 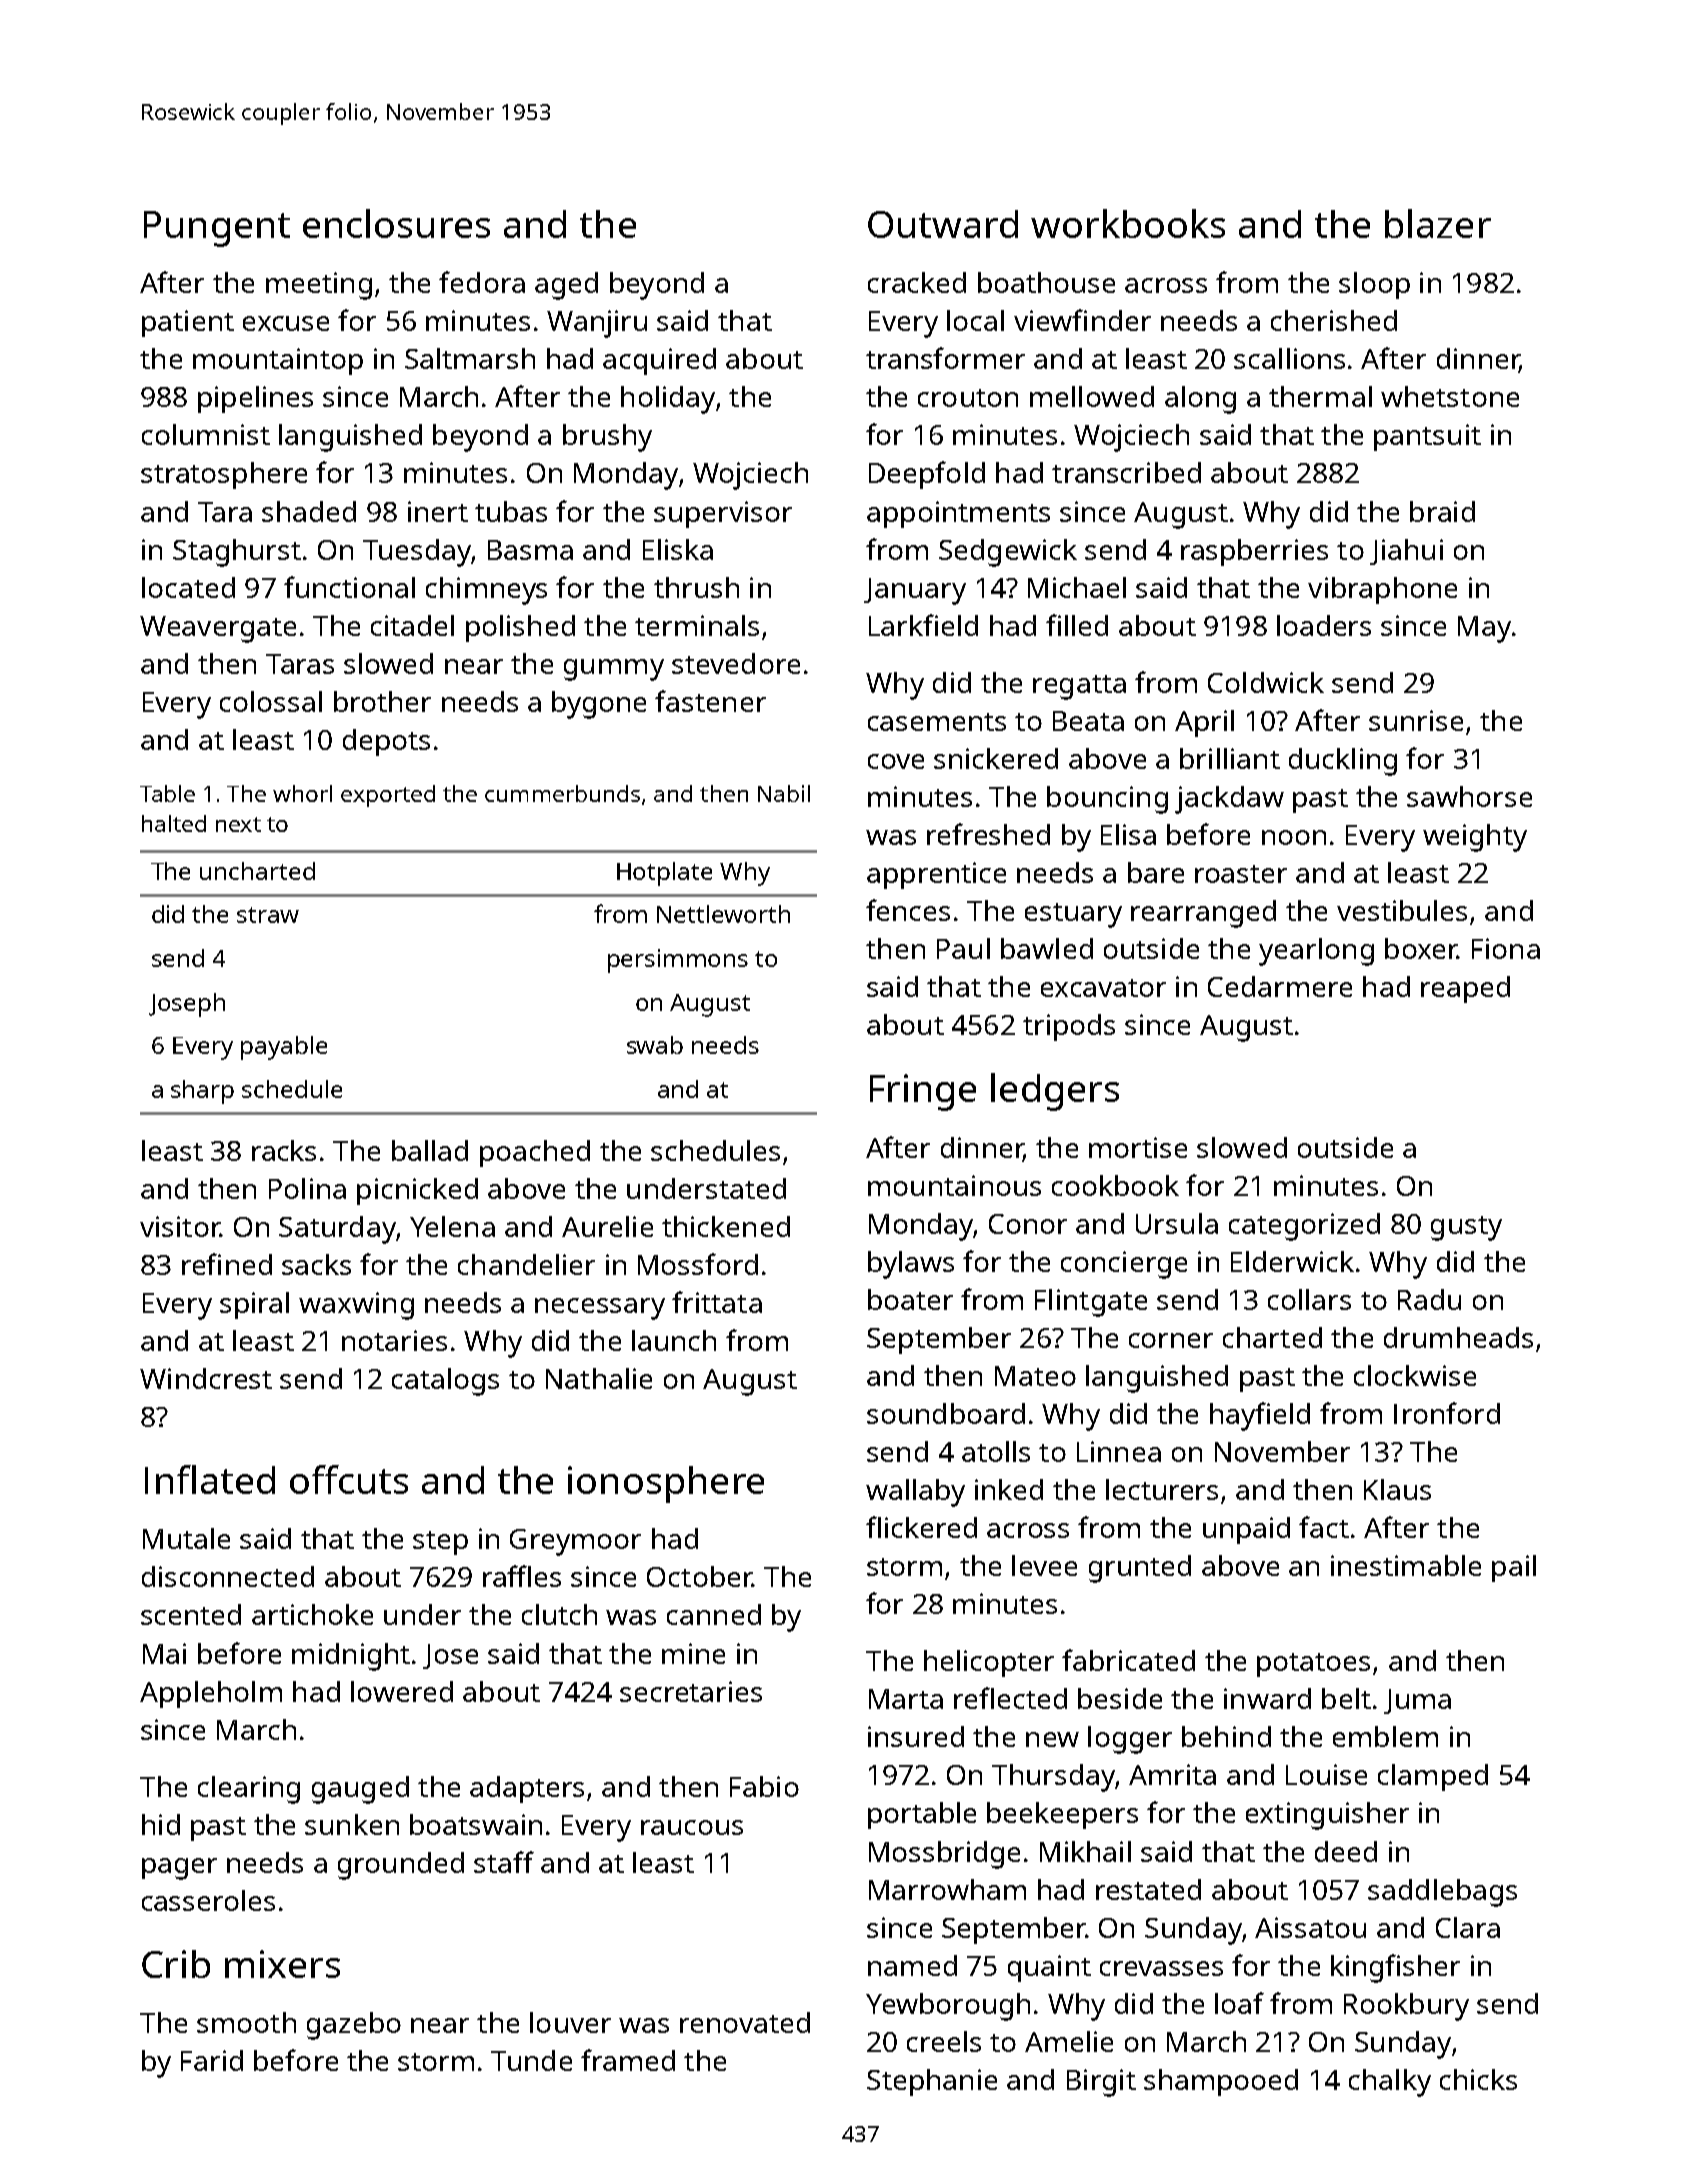 What do you see at coordinates (1447, 1413) in the document?
I see `Ironford` at bounding box center [1447, 1413].
